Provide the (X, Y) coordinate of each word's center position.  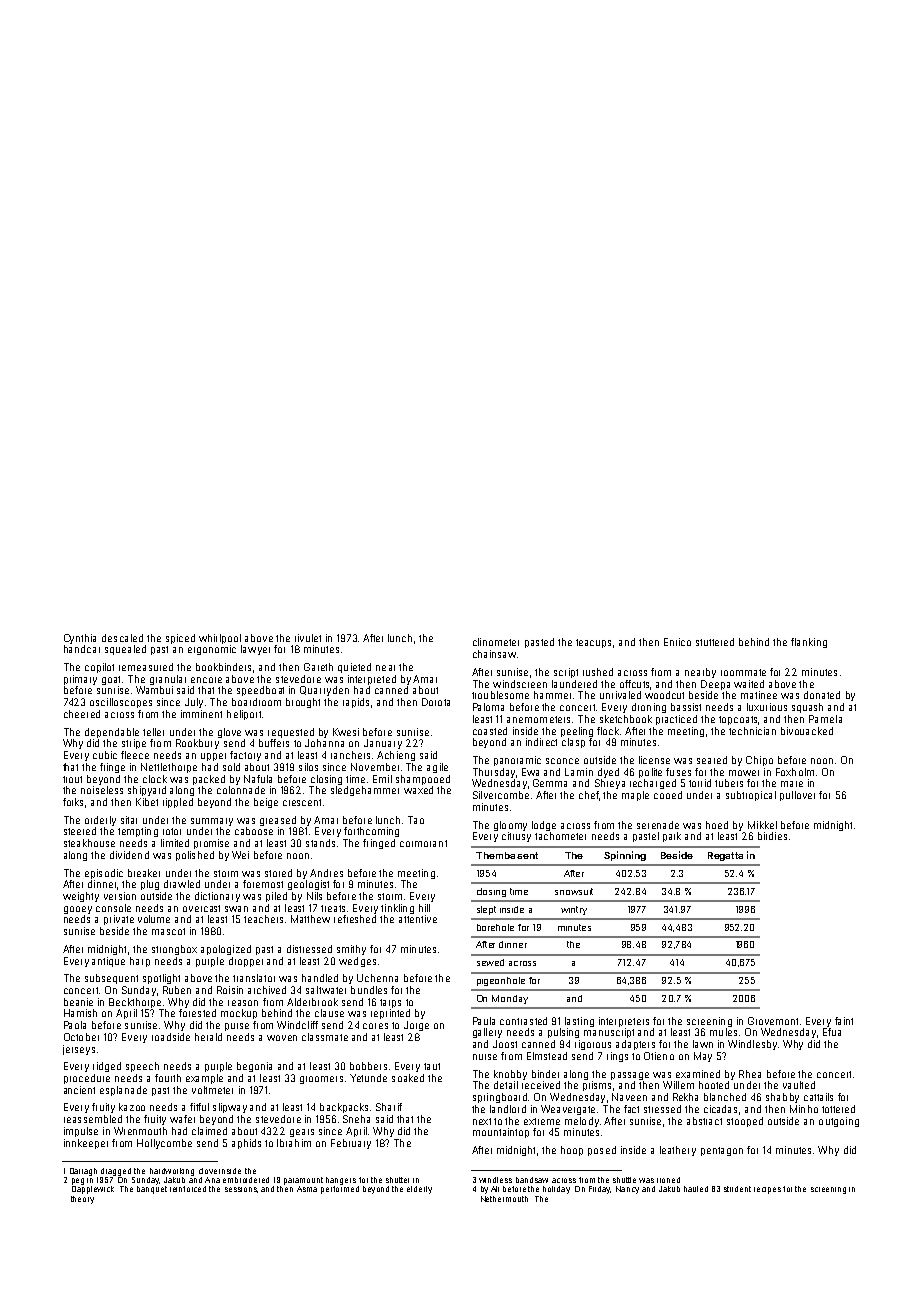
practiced (676, 720)
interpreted (372, 680)
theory (82, 1200)
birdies (772, 836)
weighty (81, 897)
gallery (487, 1033)
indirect (541, 742)
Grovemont (773, 1021)
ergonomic (212, 650)
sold (231, 767)
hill (424, 908)
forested (197, 1013)
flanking (809, 643)
